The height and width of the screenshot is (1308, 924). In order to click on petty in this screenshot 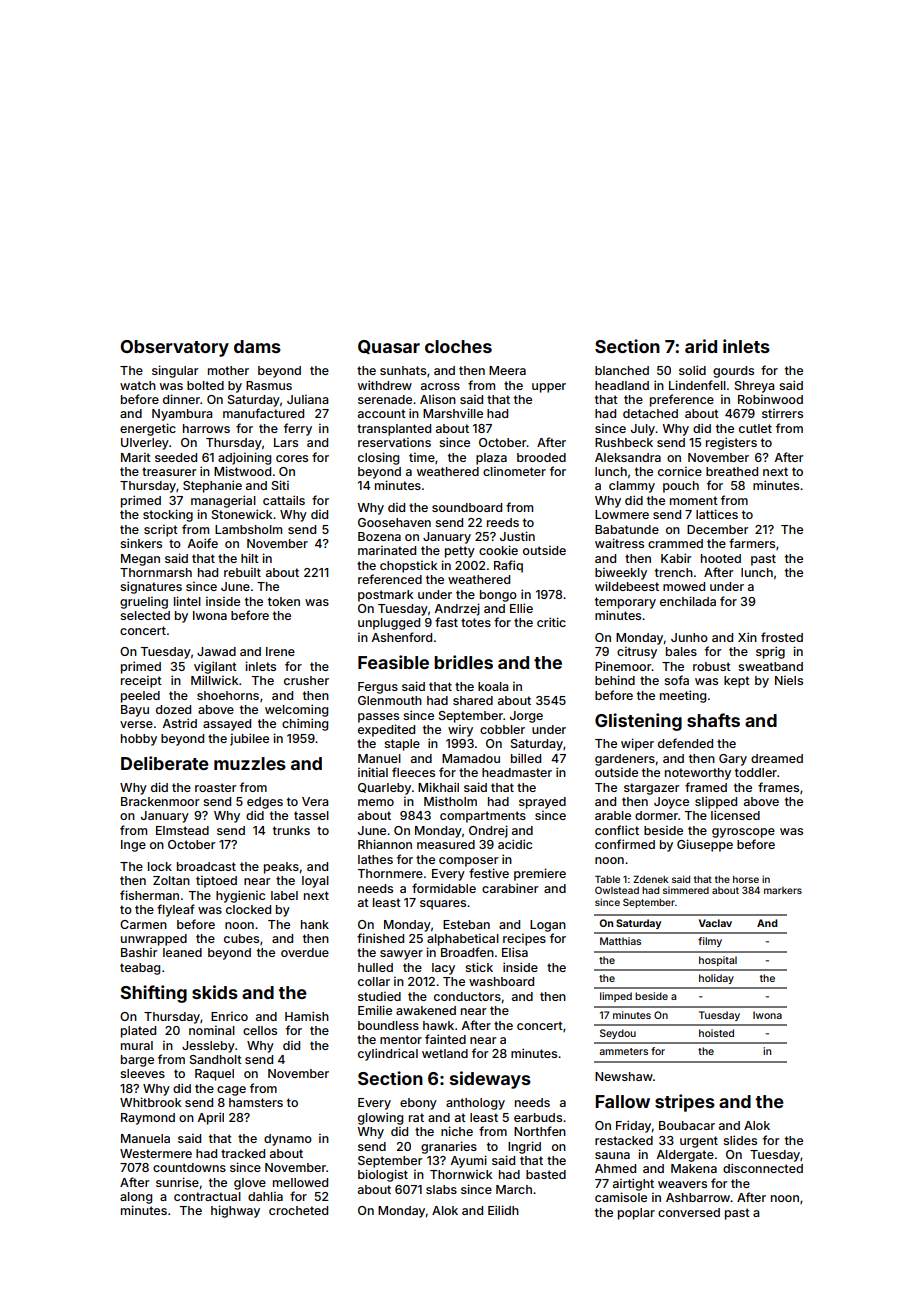, I will do `click(460, 552)`.
